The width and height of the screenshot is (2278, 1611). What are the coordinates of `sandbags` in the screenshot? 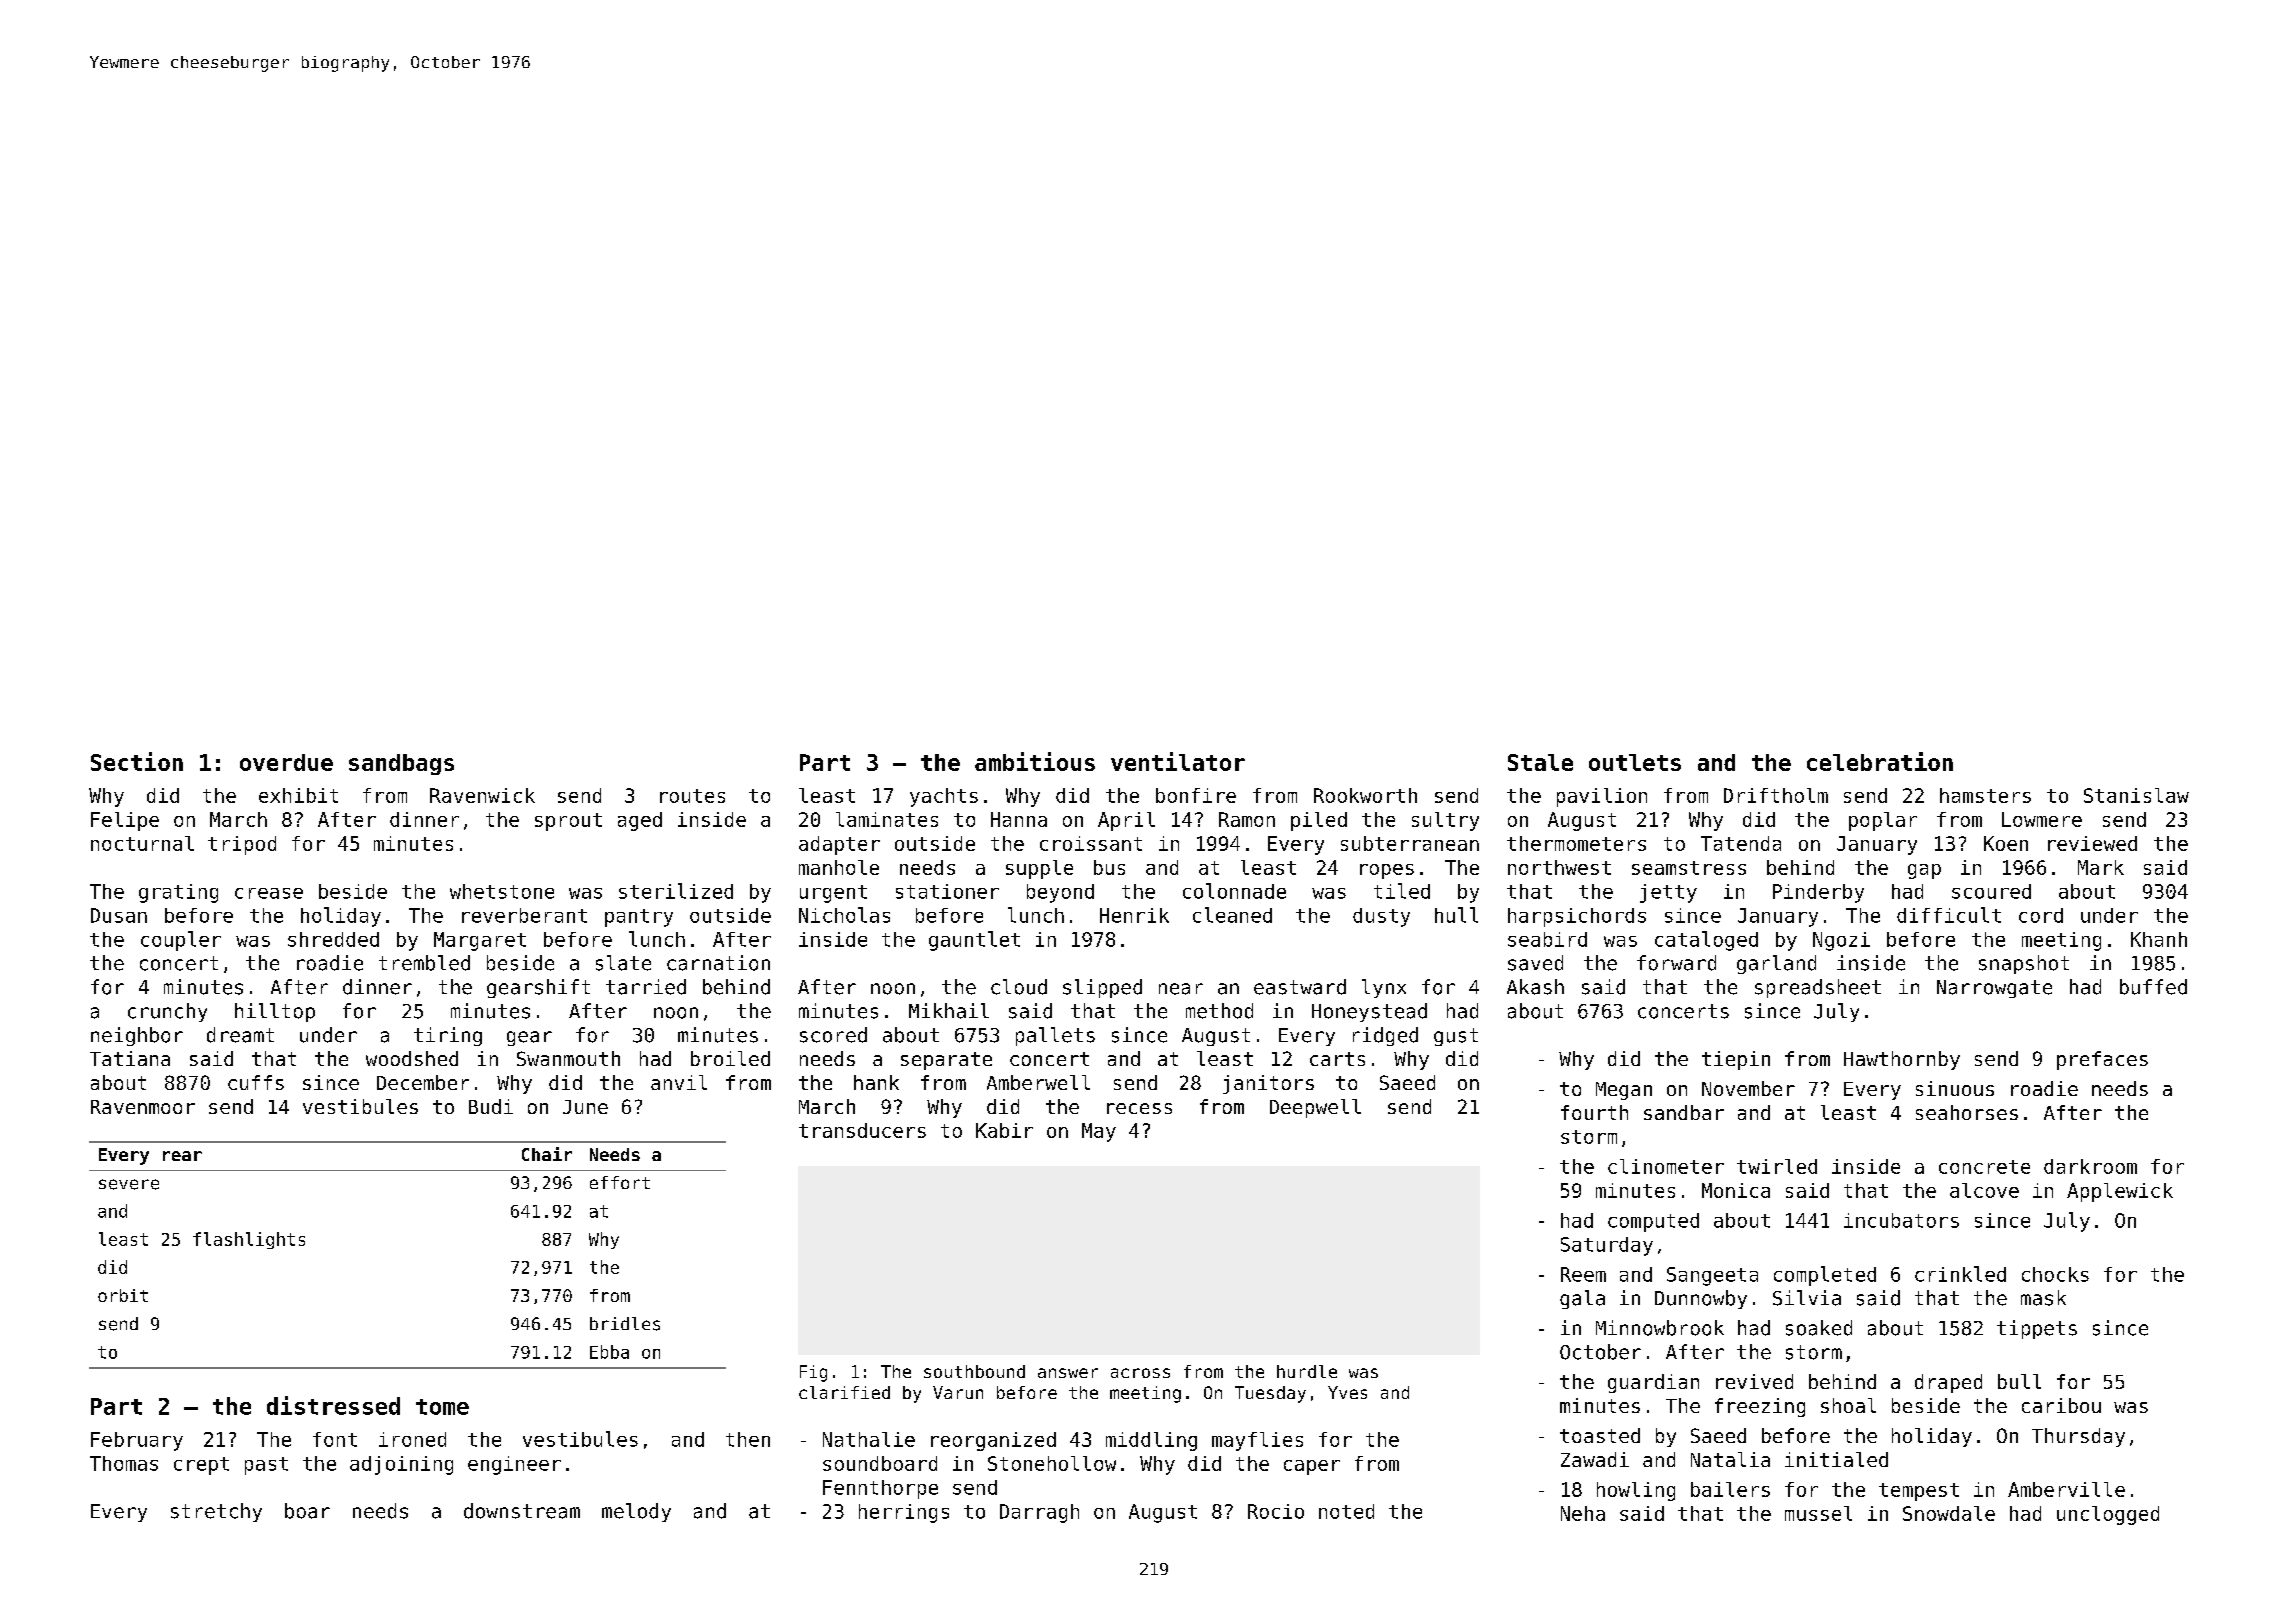 It's located at (401, 764).
